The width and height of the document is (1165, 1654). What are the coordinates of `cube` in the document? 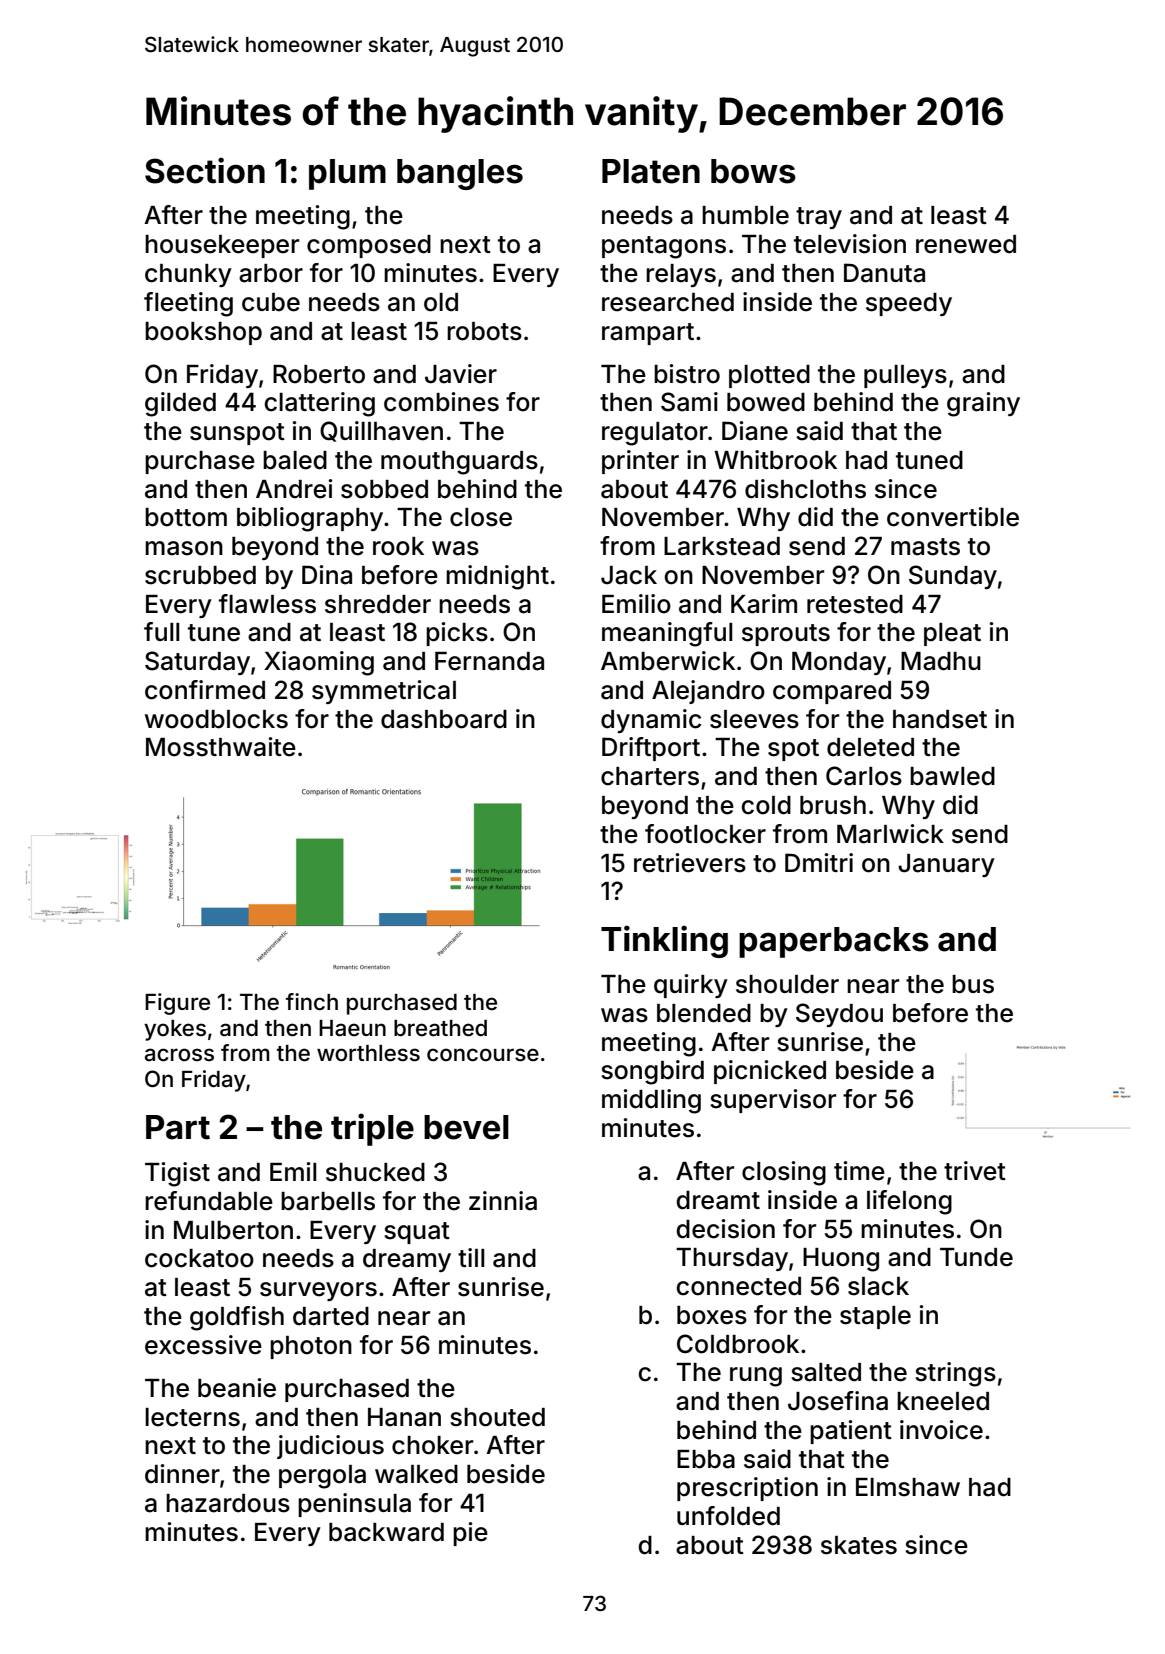 It's located at (271, 302).
